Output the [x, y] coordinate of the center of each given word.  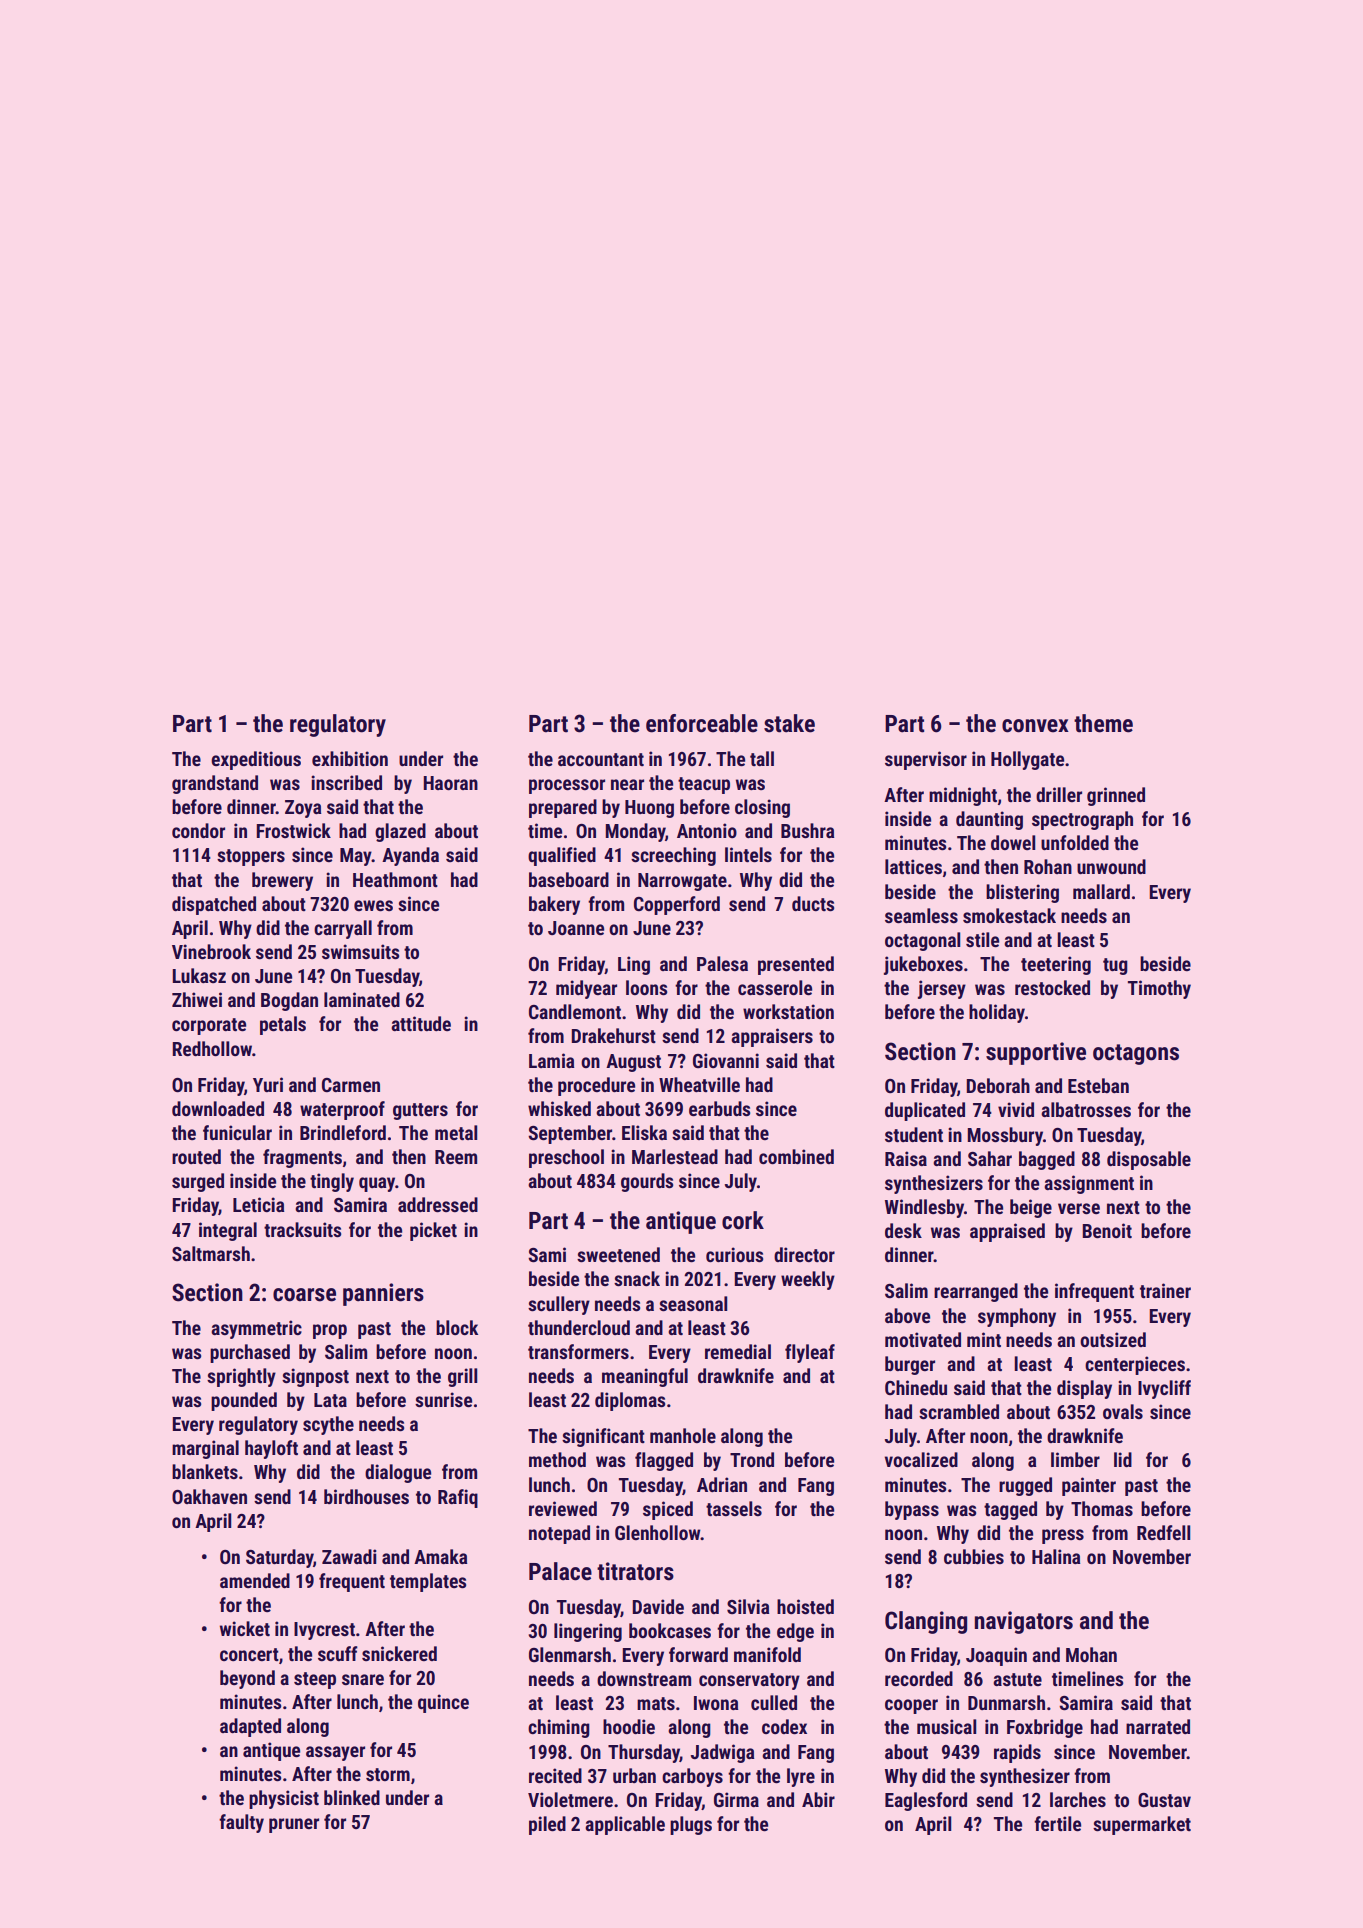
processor [567, 786]
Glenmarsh [570, 1654]
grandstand [215, 784]
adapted [250, 1727]
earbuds [719, 1108]
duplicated [925, 1111]
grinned [1116, 796]
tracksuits [302, 1229]
